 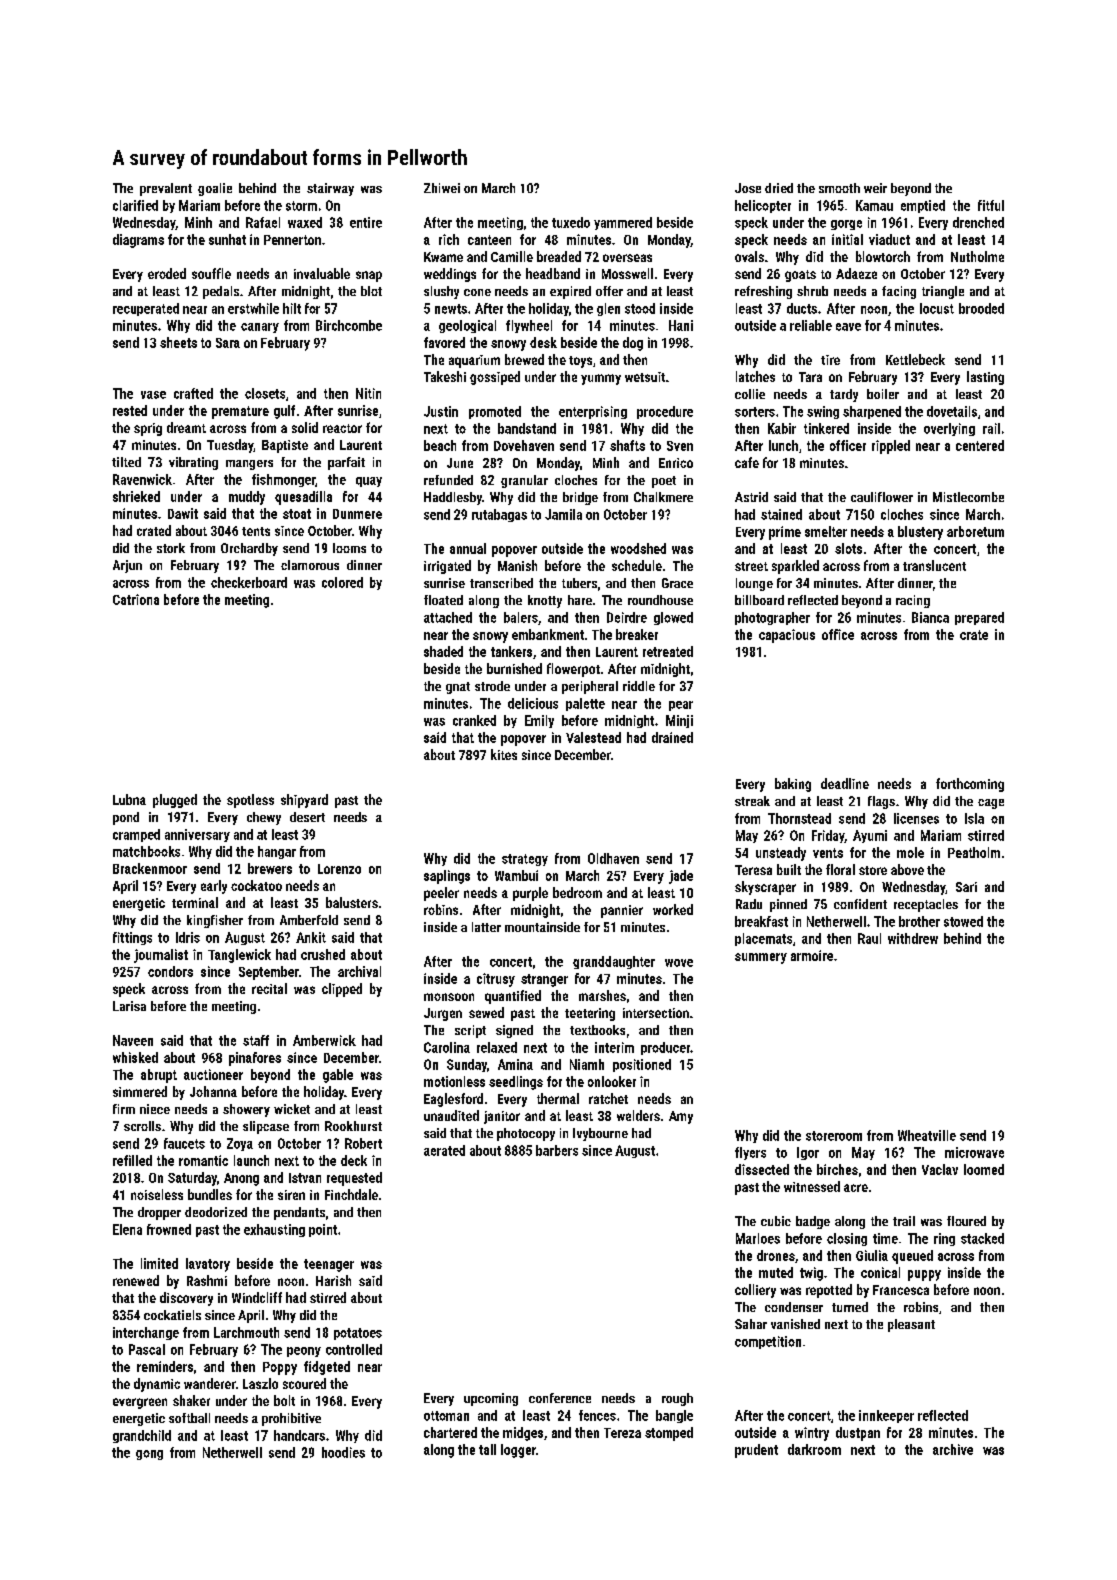 I want to click on auctioneer, so click(x=213, y=1074).
